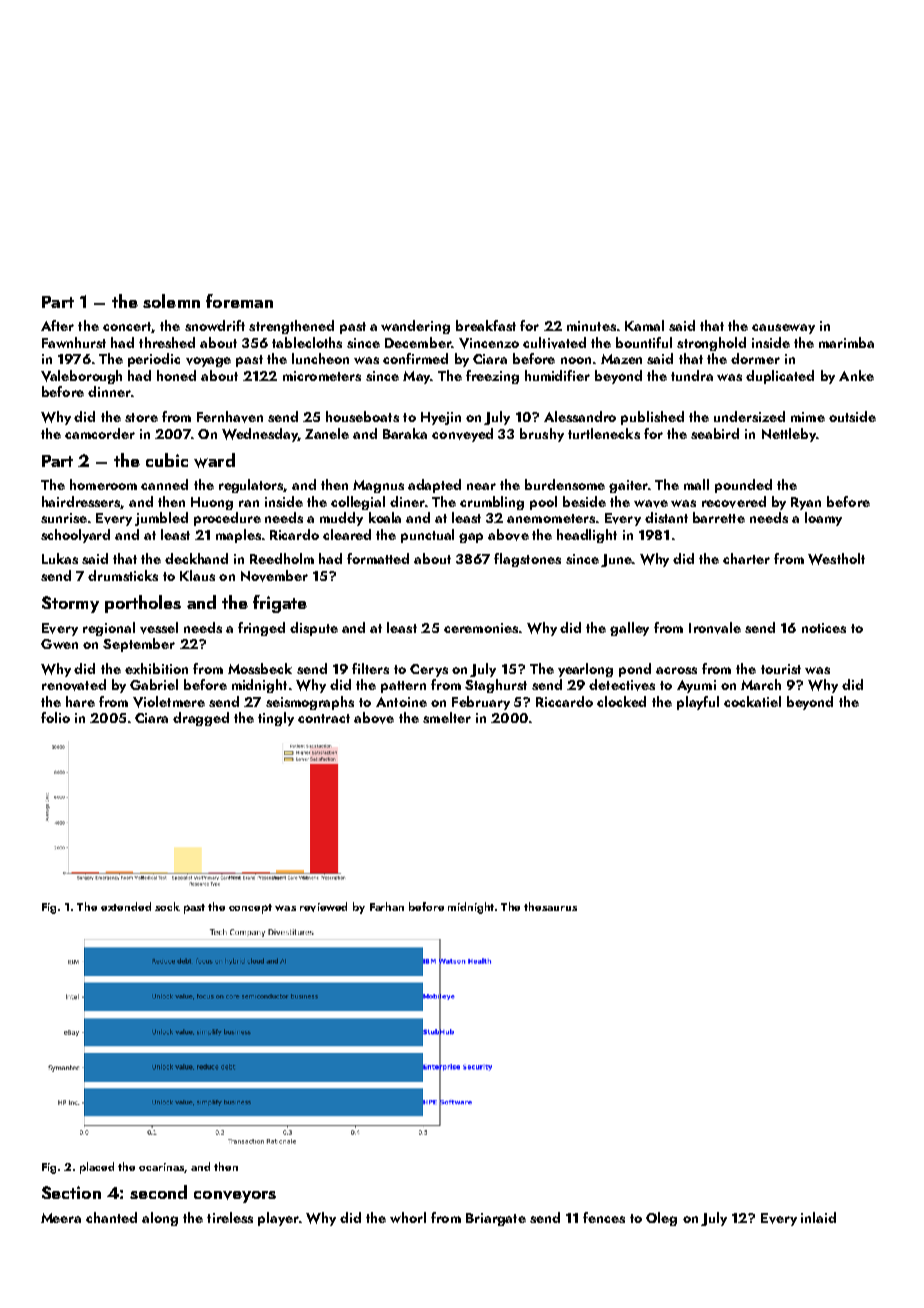  I want to click on Fernhaven, so click(230, 417).
